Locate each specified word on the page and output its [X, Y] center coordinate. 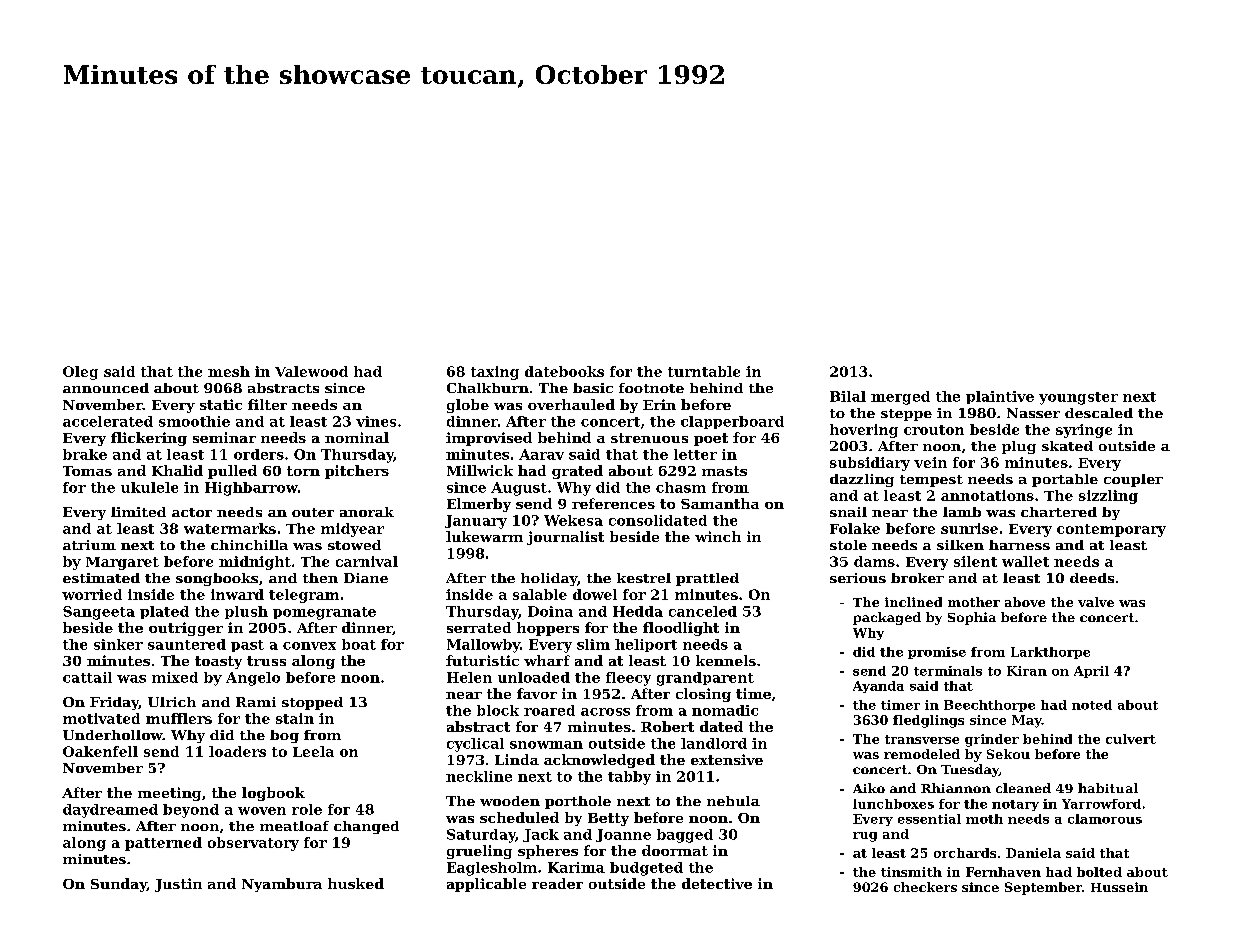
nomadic [725, 710]
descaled [1099, 413]
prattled [707, 579]
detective [717, 883]
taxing [495, 373]
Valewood [311, 371]
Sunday [119, 885]
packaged [887, 618]
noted [1092, 705]
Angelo [253, 679]
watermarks [230, 528]
